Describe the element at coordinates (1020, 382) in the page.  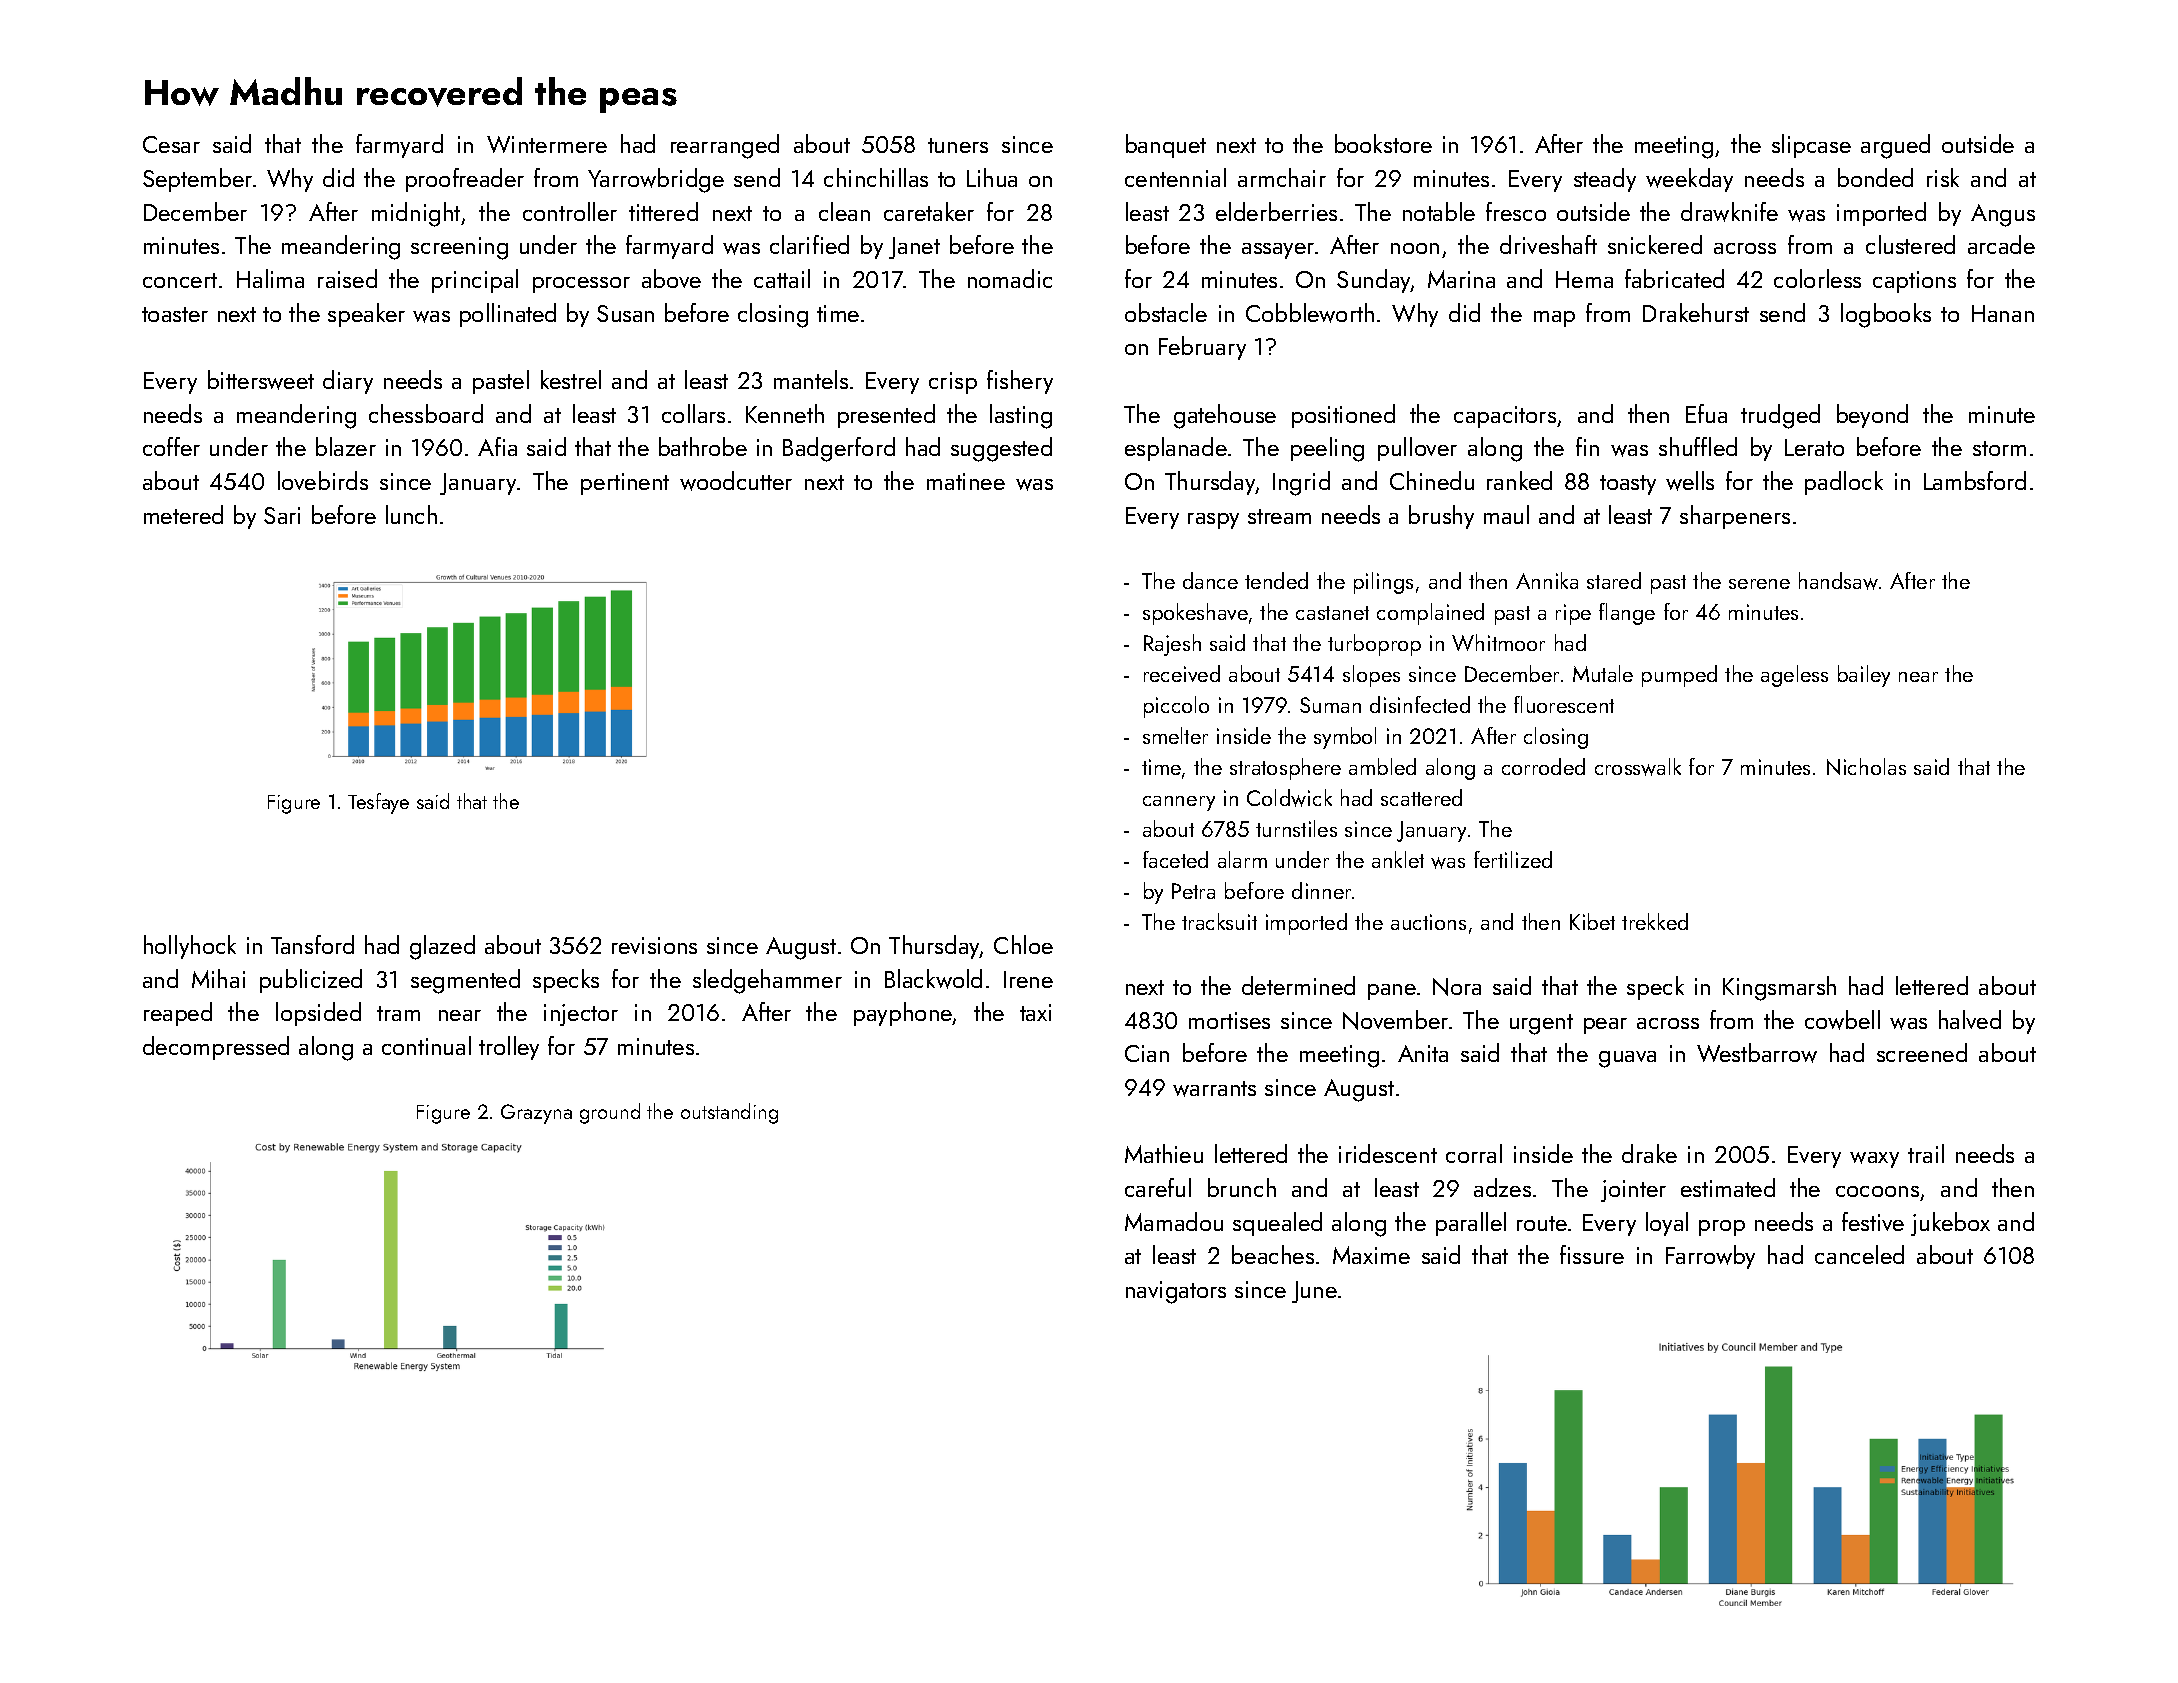
I see `fishery` at that location.
